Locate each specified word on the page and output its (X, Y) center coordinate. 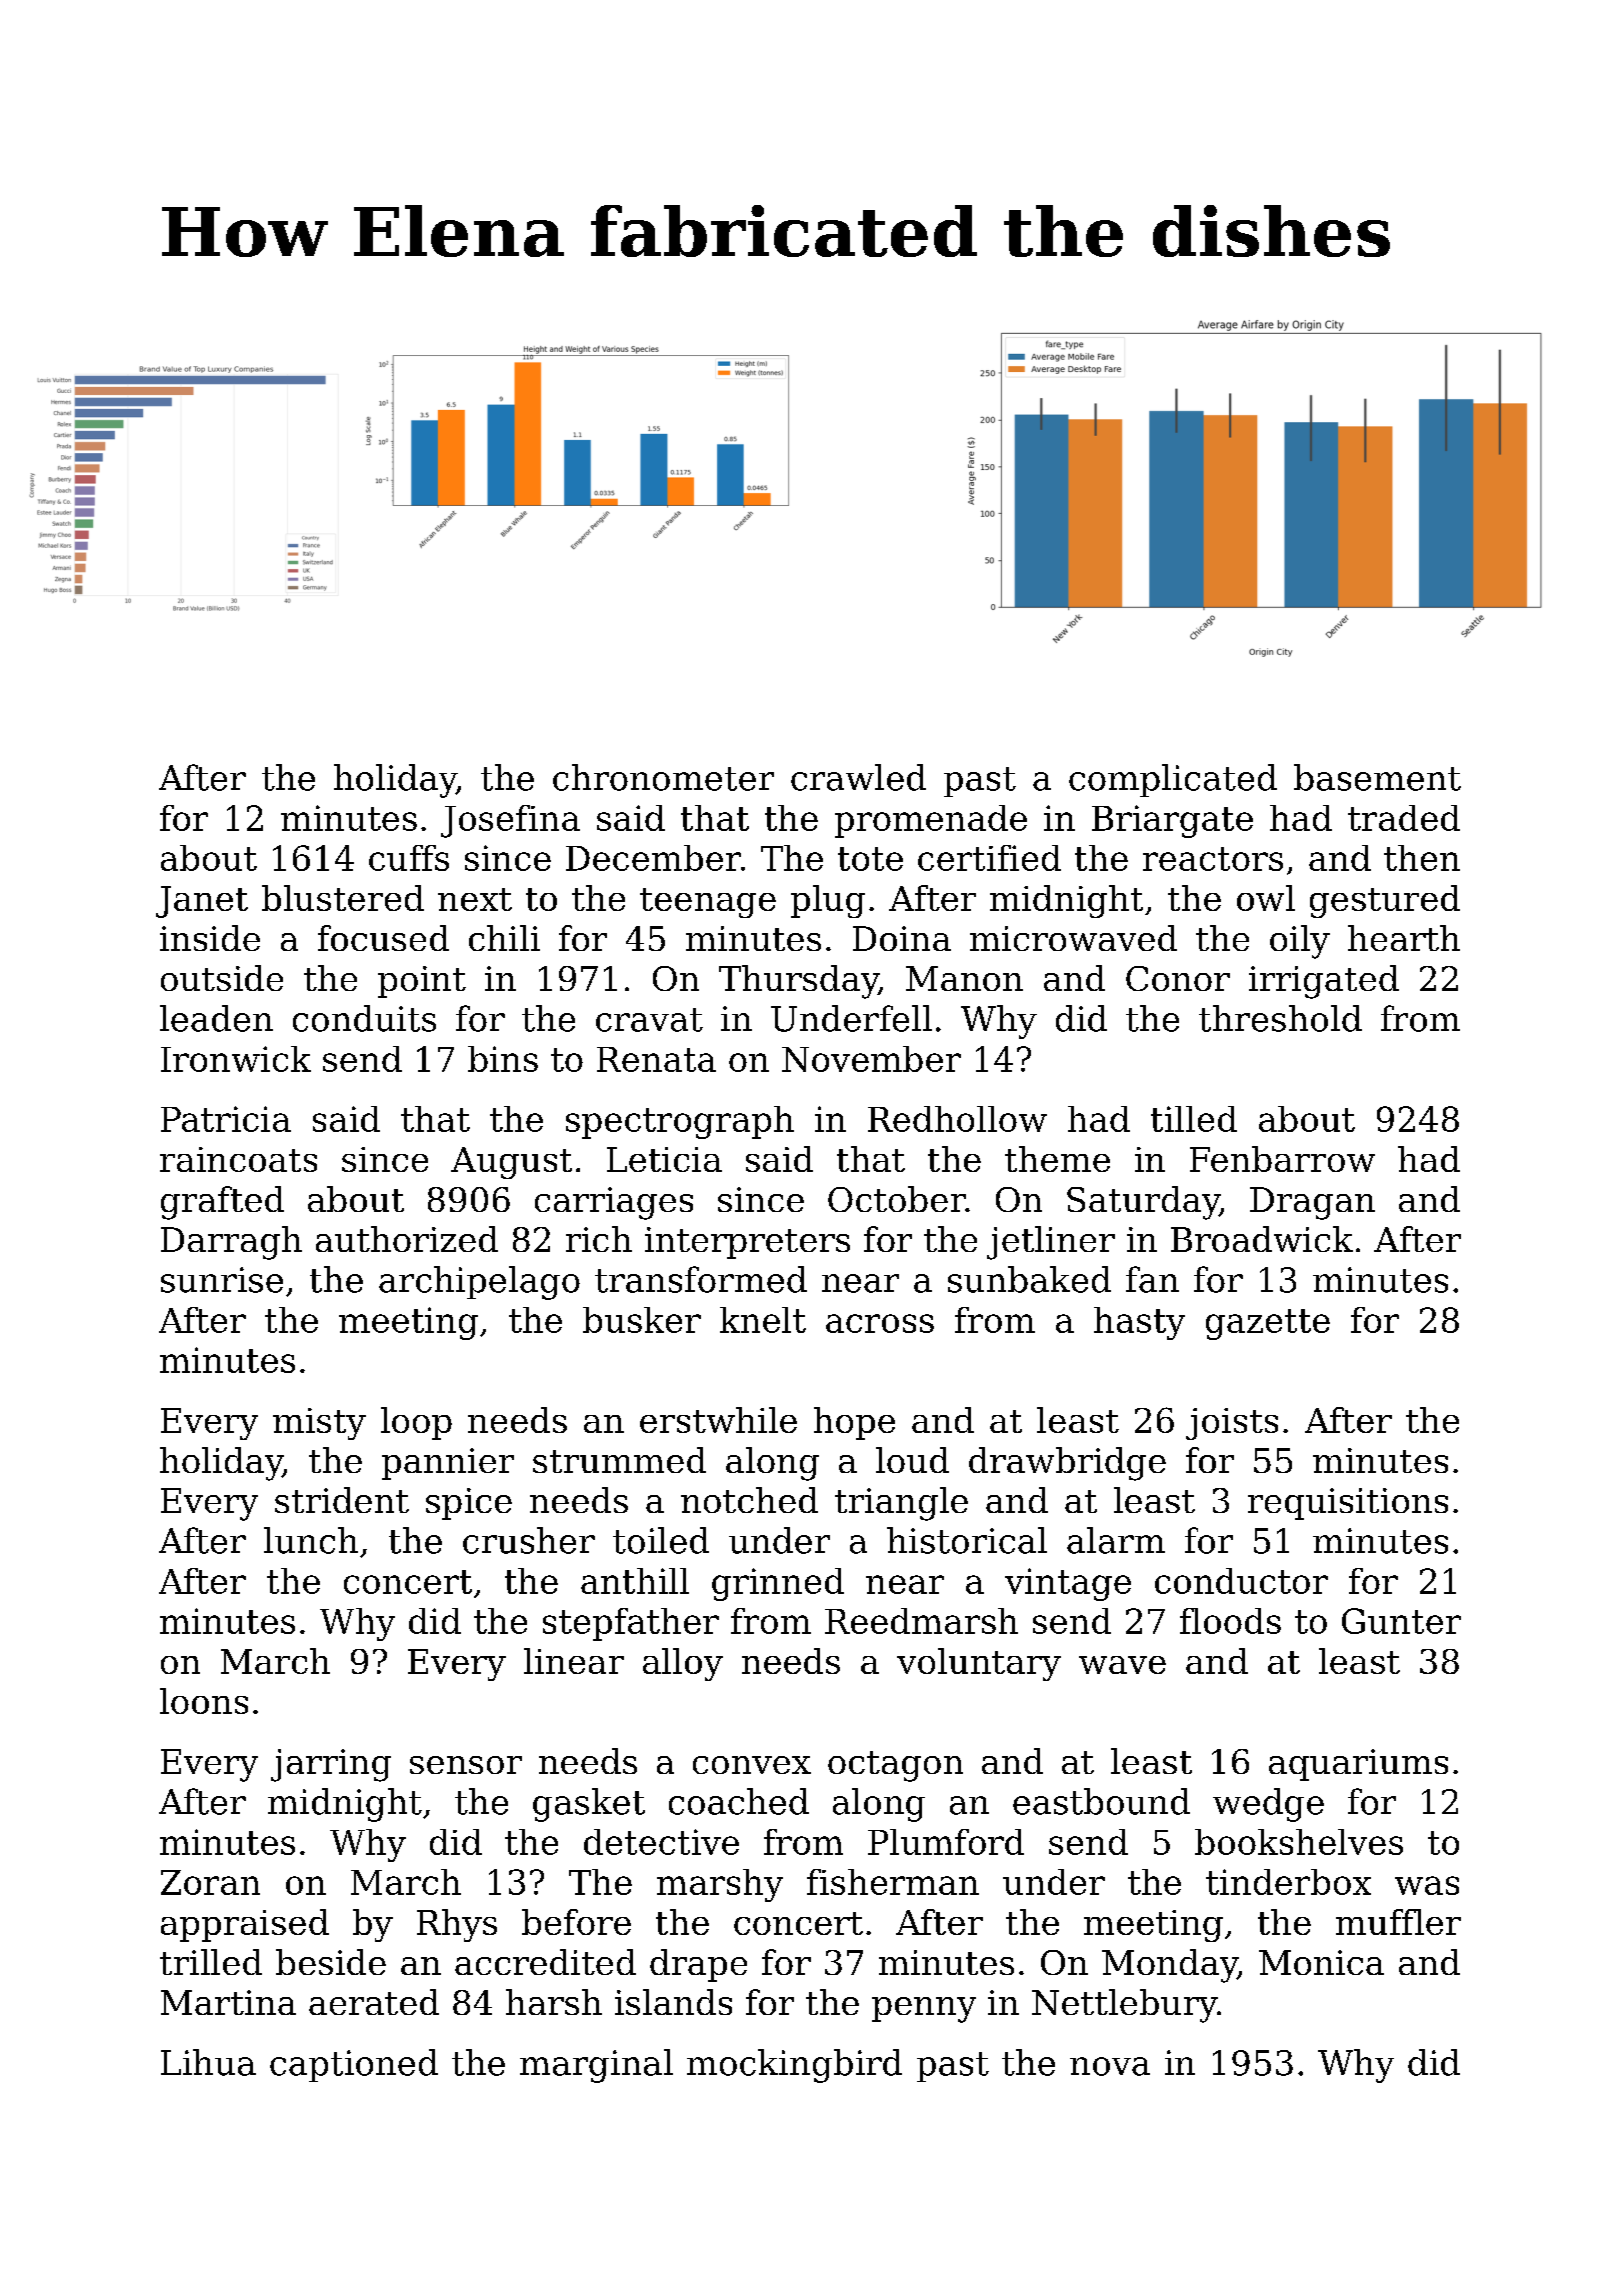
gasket (589, 1805)
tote (870, 859)
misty (319, 1424)
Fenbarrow (1282, 1159)
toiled (661, 1540)
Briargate (1172, 821)
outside (222, 978)
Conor (1178, 978)
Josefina (510, 821)
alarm (1116, 1540)
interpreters (747, 1243)
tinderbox (1288, 1882)
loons (204, 1701)
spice (469, 1504)
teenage (708, 903)
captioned (354, 2065)
